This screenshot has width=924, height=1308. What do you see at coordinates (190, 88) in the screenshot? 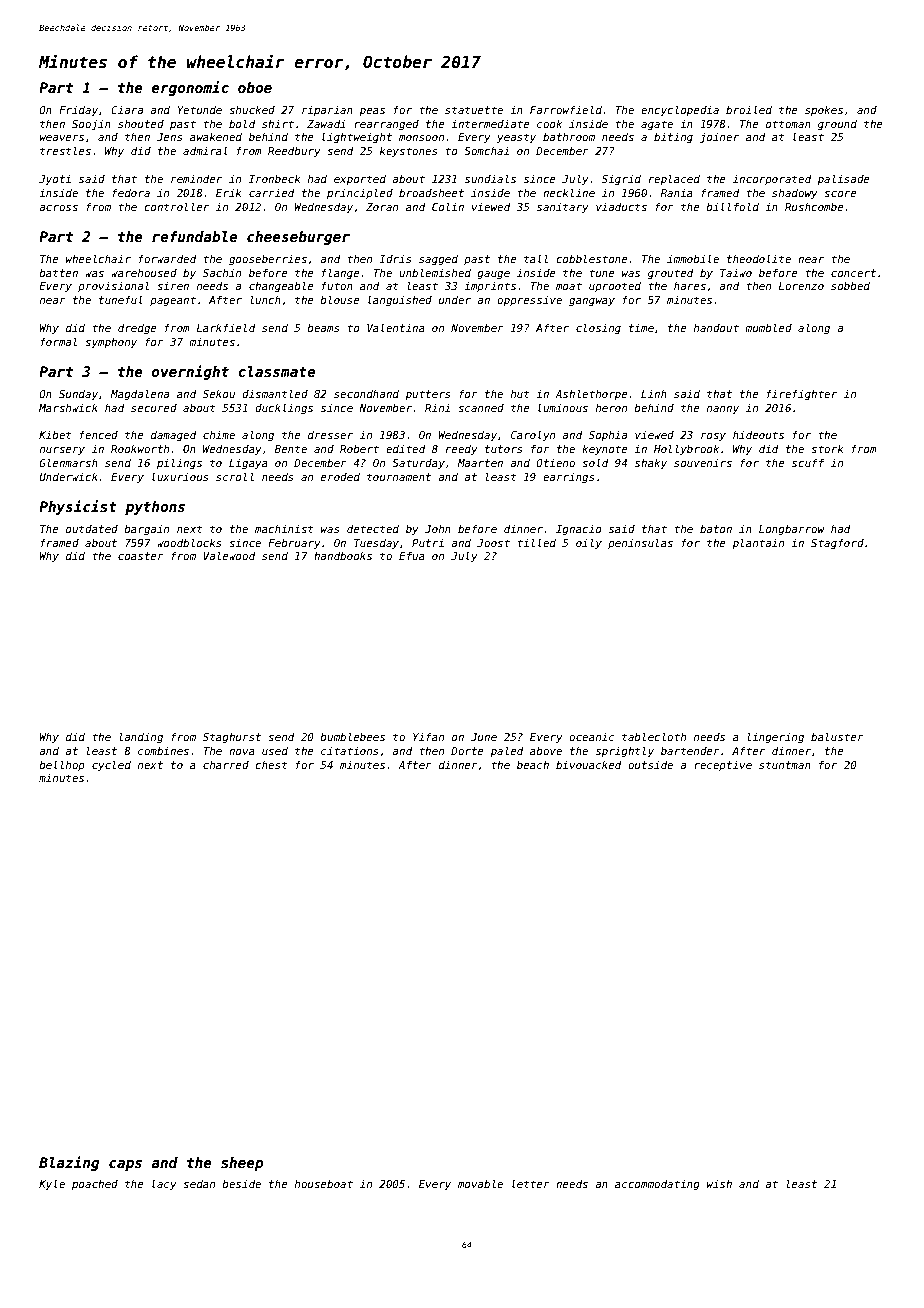
I see `ergonomic` at bounding box center [190, 88].
